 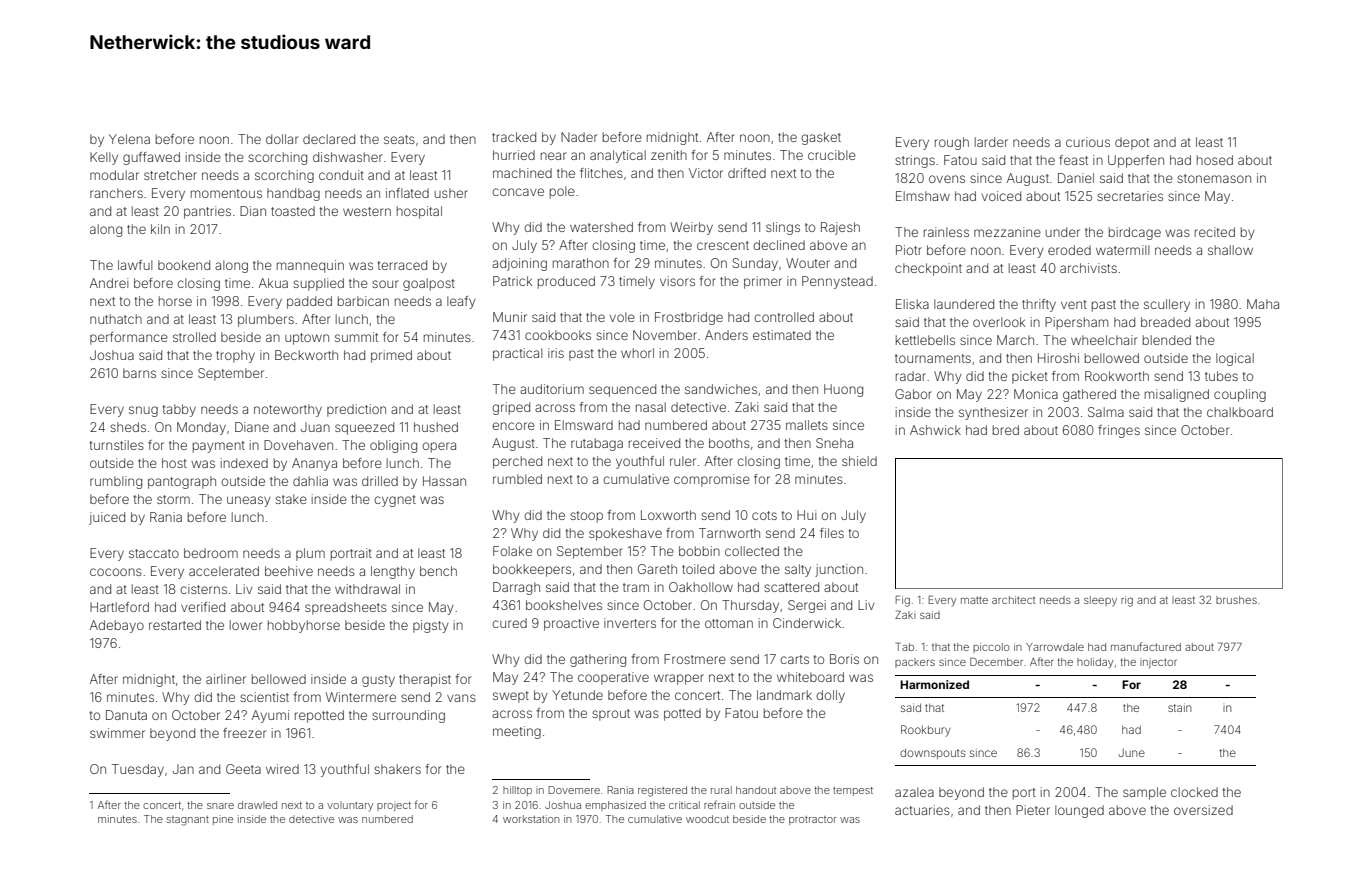 I want to click on larder, so click(x=991, y=142).
